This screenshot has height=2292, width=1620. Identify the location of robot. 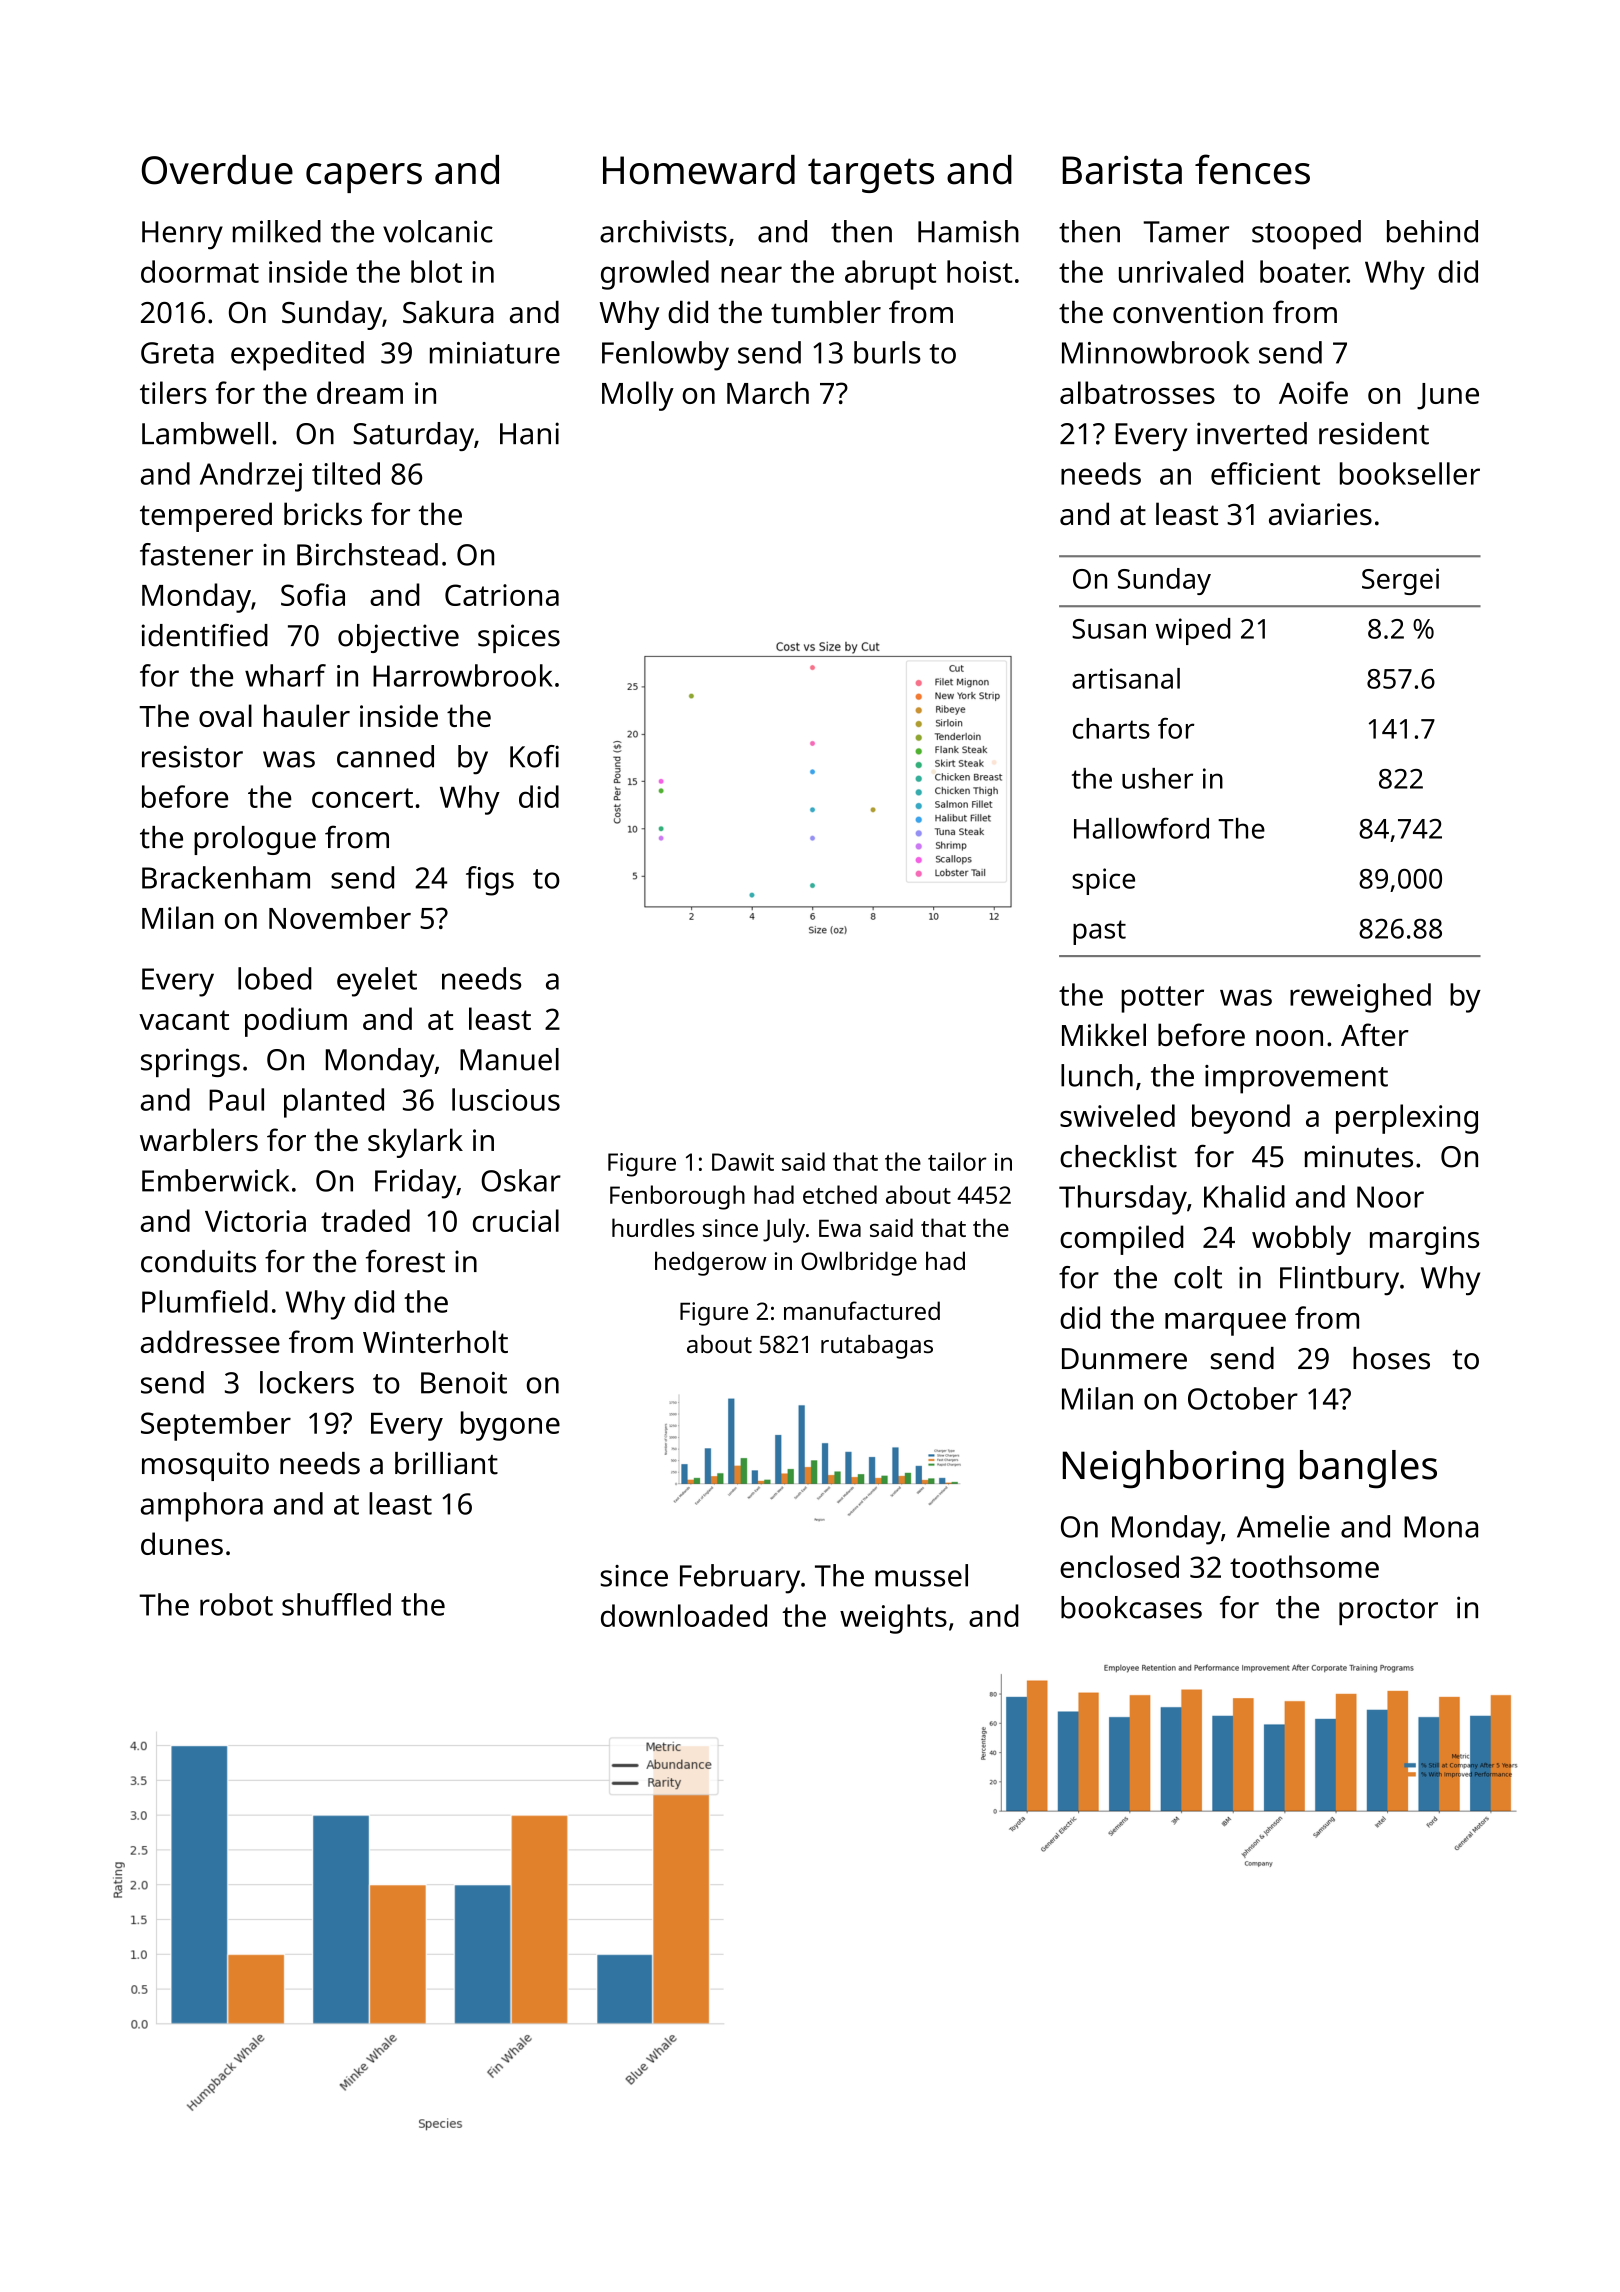
(236, 1604).
